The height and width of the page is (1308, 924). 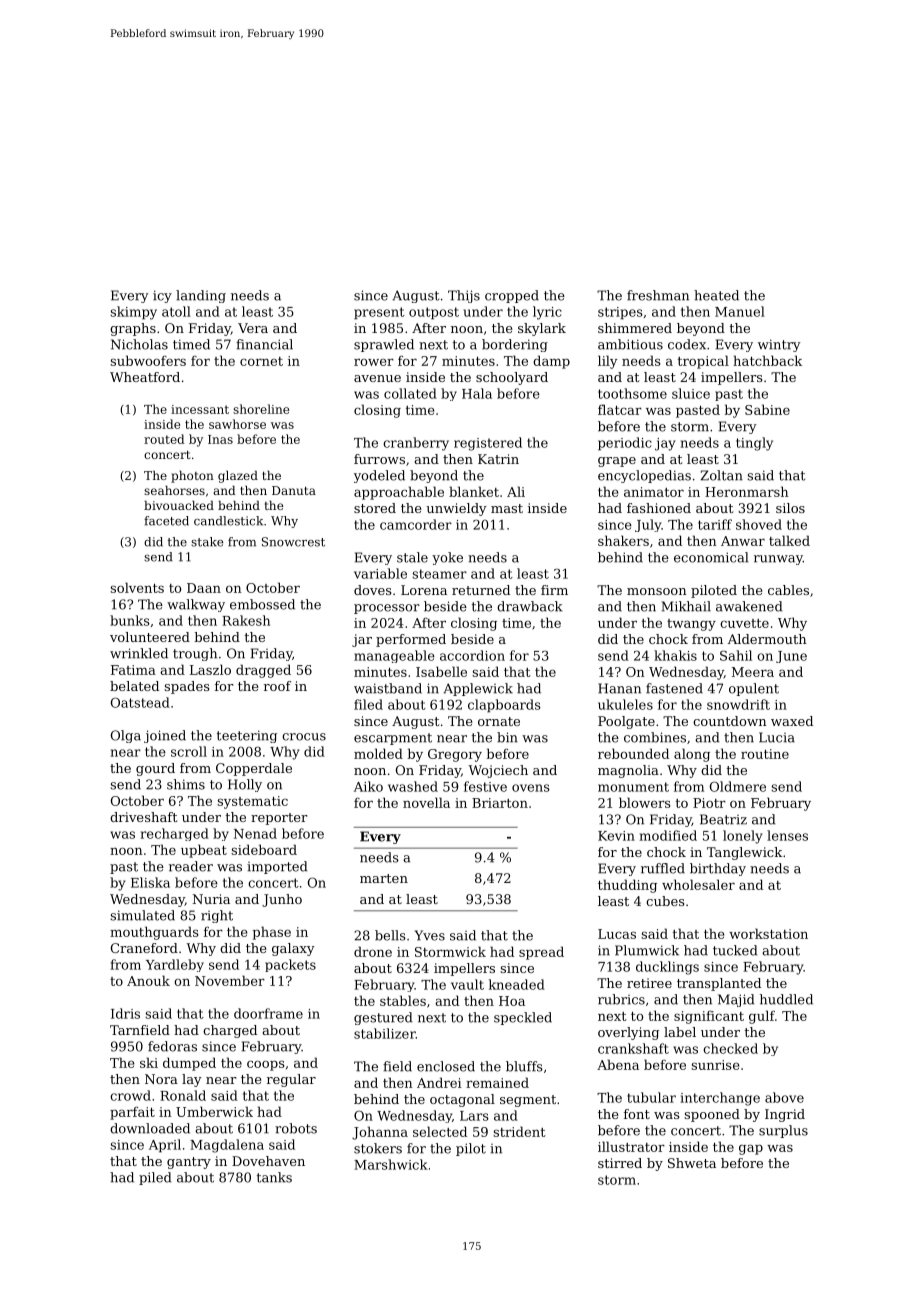 What do you see at coordinates (778, 560) in the page?
I see `runway` at bounding box center [778, 560].
